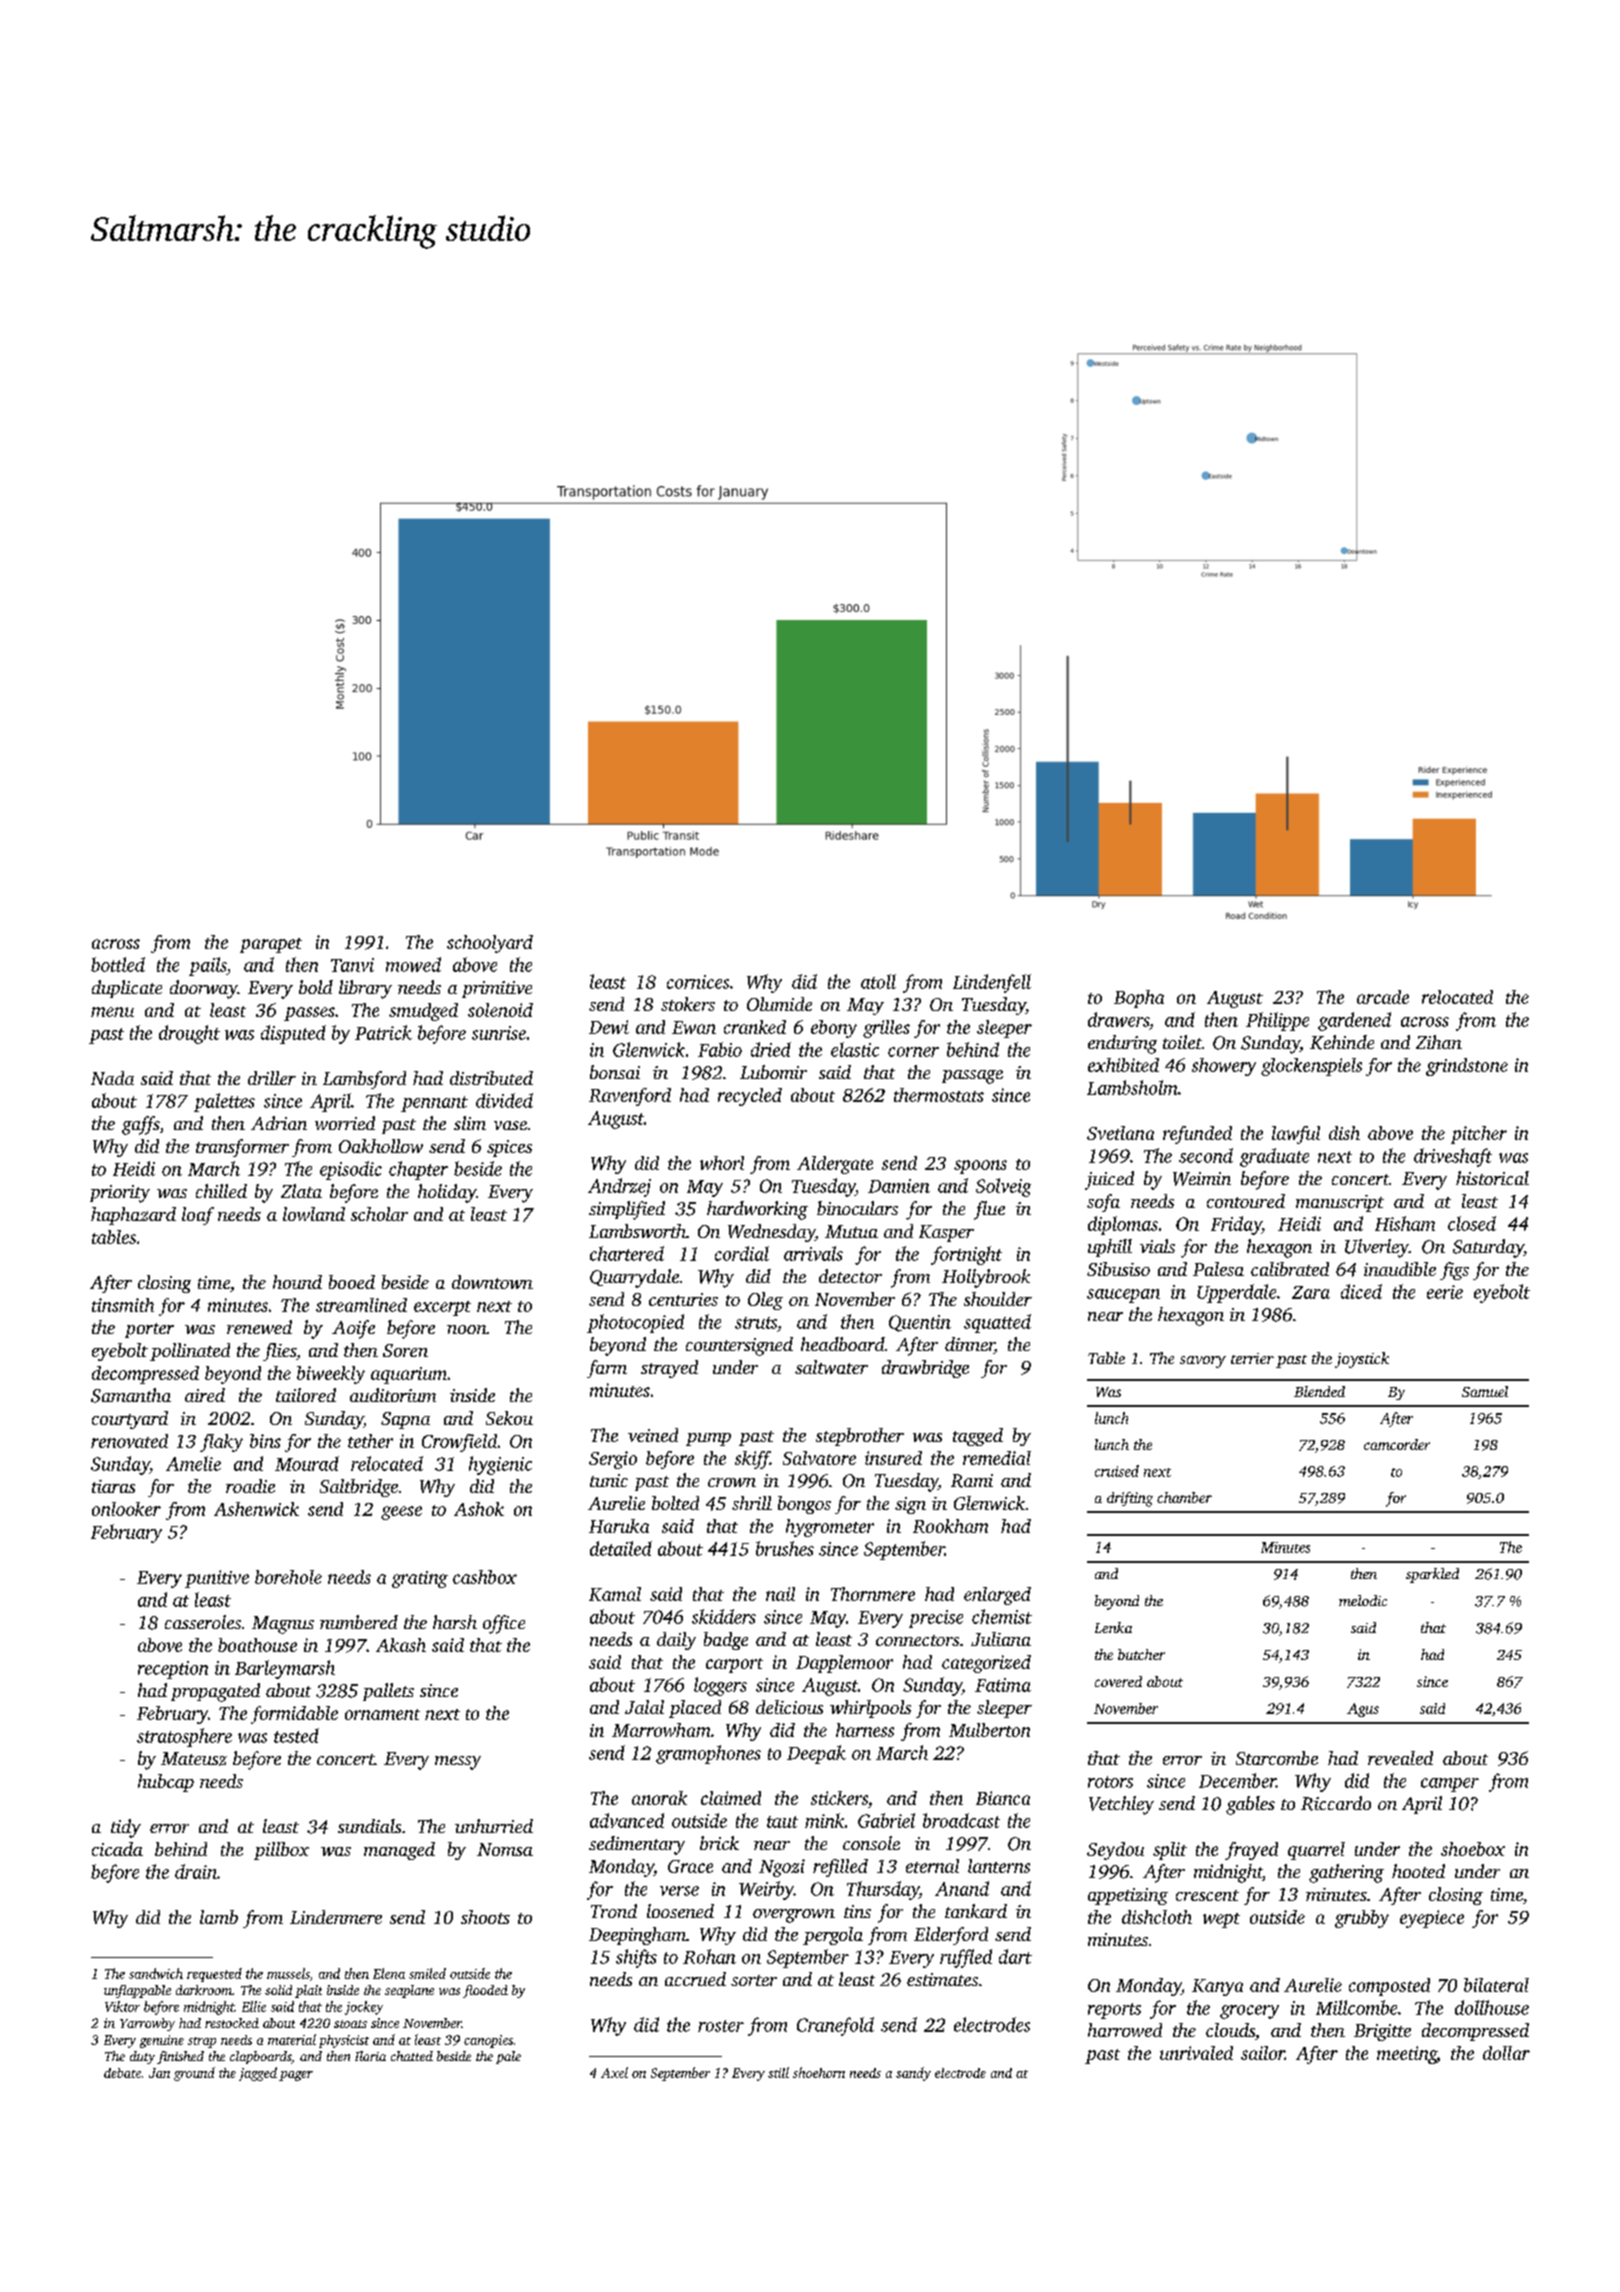  What do you see at coordinates (490, 944) in the screenshot?
I see `schoolyard` at bounding box center [490, 944].
